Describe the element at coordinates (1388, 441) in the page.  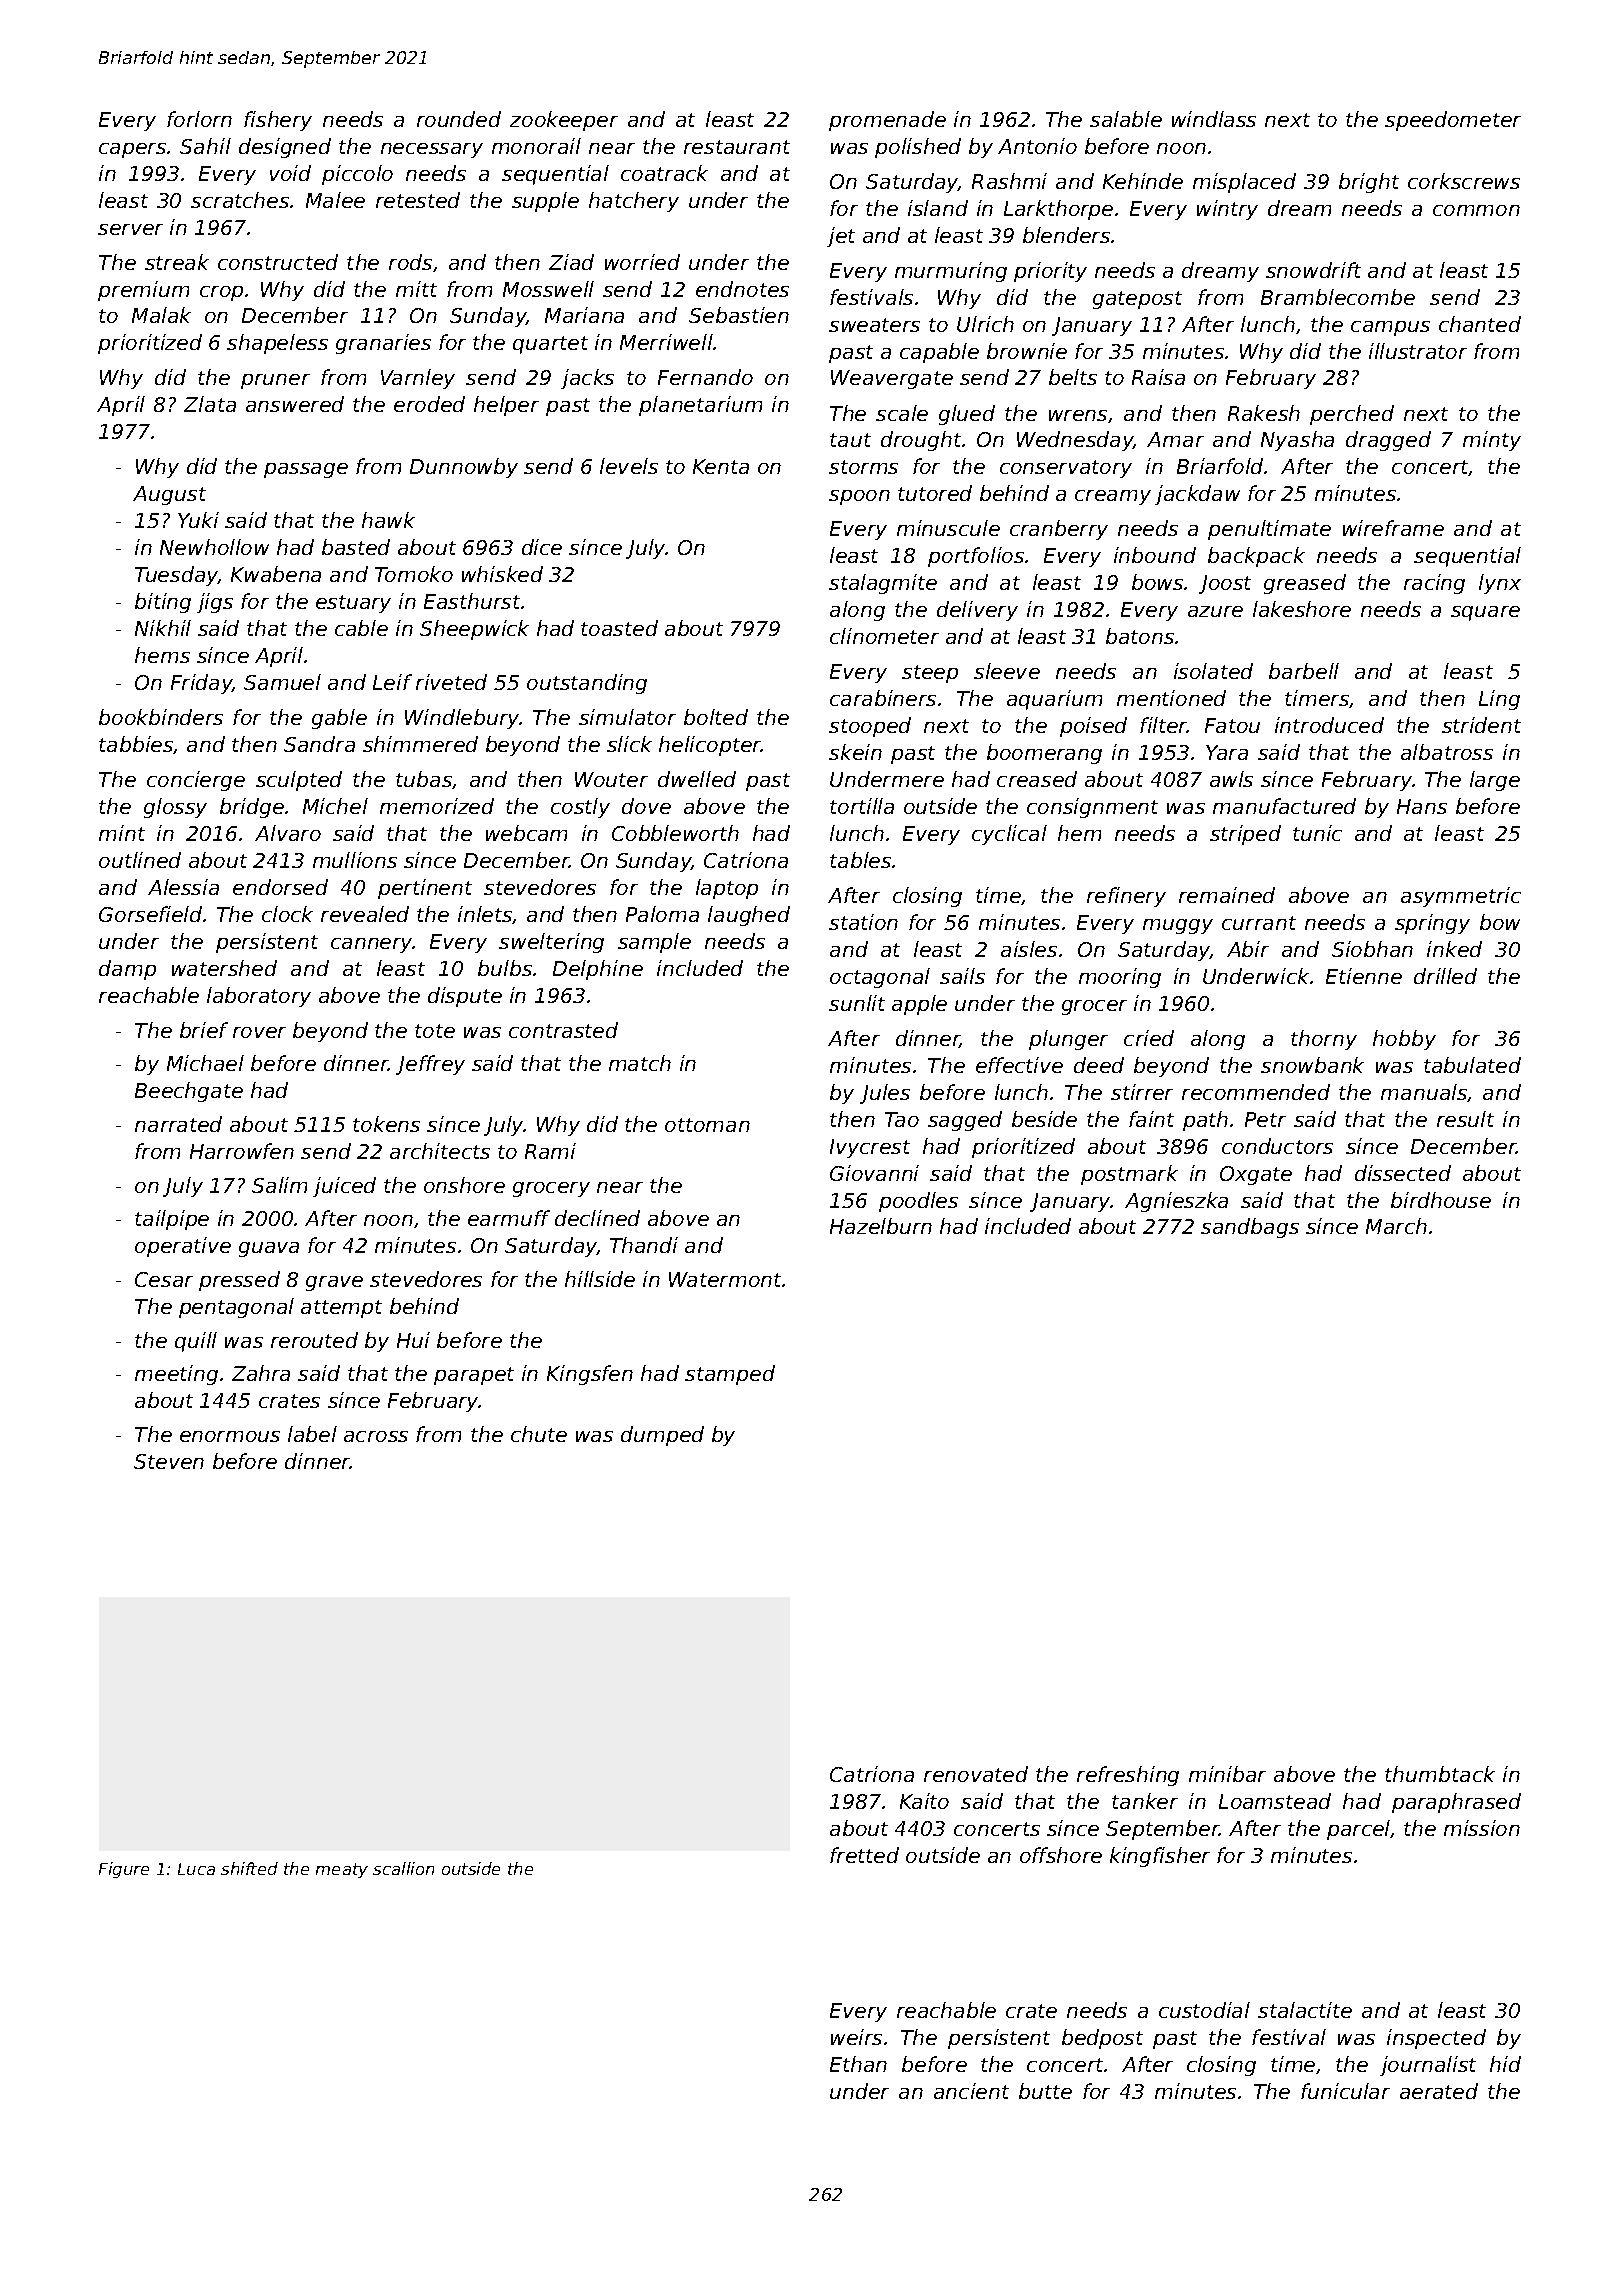
I see `dragged` at that location.
